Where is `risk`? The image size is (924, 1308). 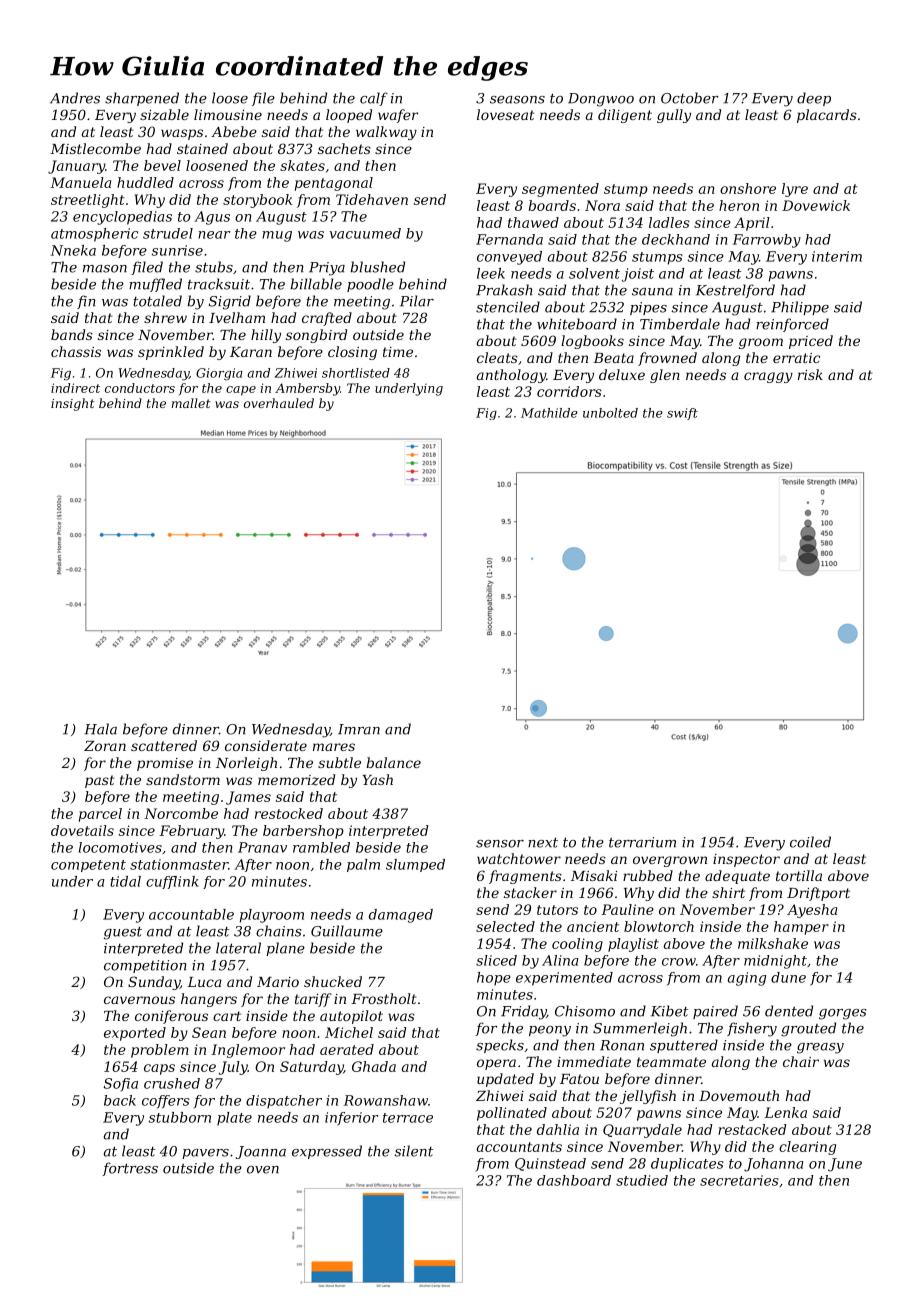 risk is located at coordinates (810, 374).
